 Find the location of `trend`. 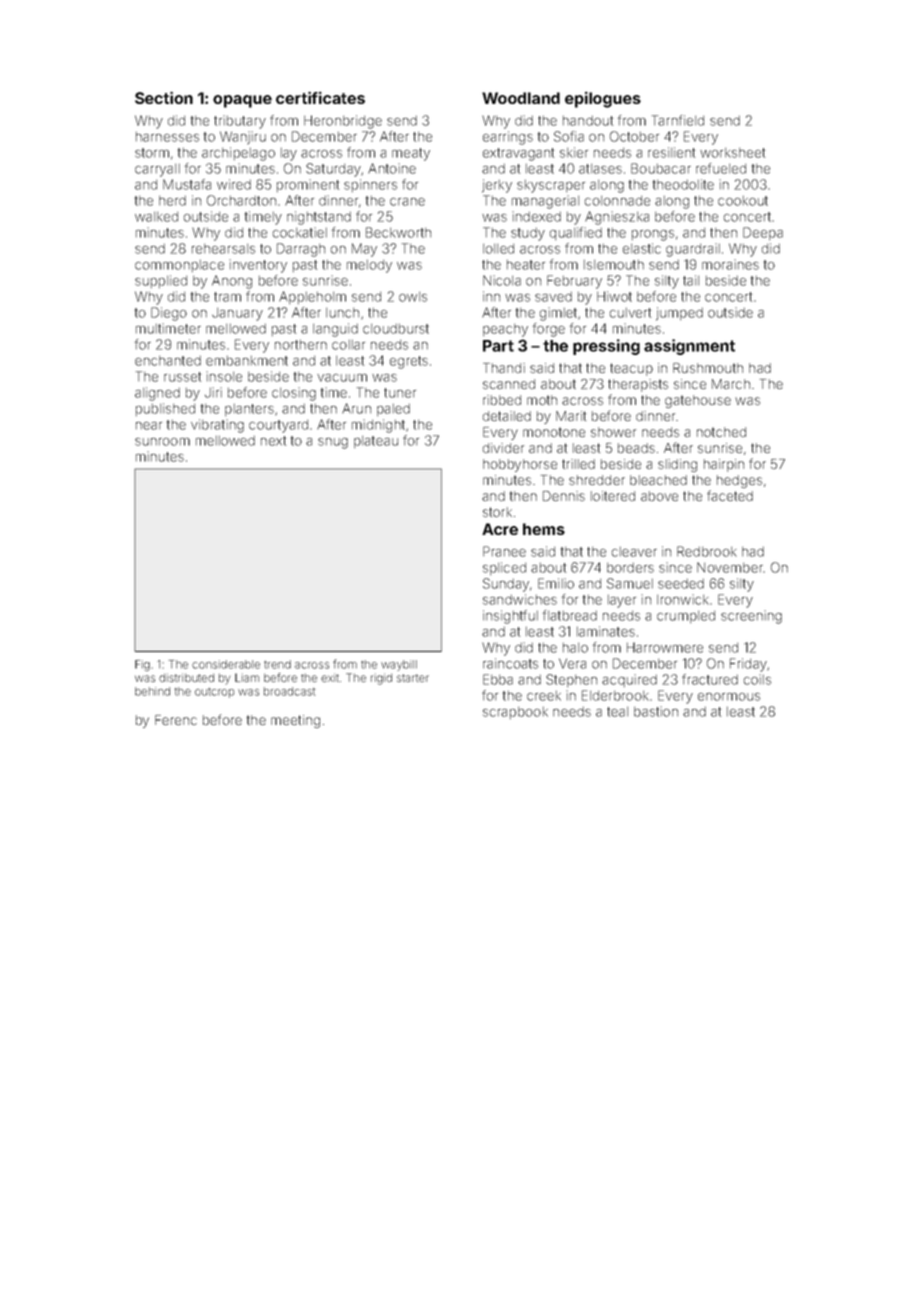

trend is located at coordinates (277, 664).
